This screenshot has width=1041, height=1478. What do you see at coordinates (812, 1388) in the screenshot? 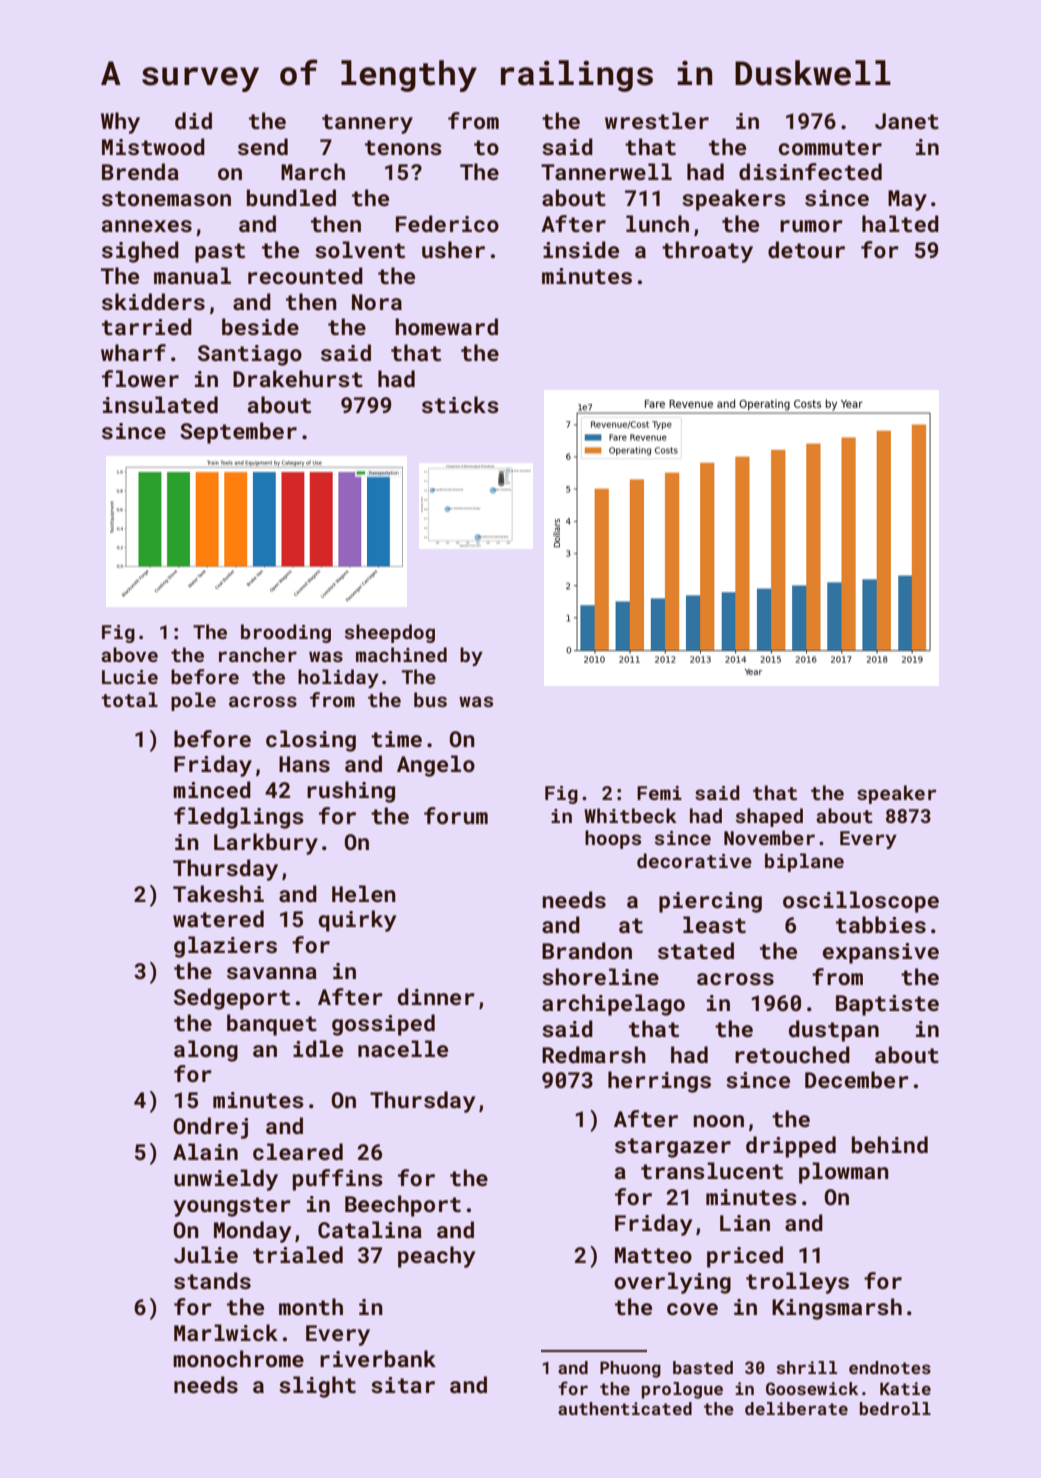
I see `Goosewick` at bounding box center [812, 1388].
